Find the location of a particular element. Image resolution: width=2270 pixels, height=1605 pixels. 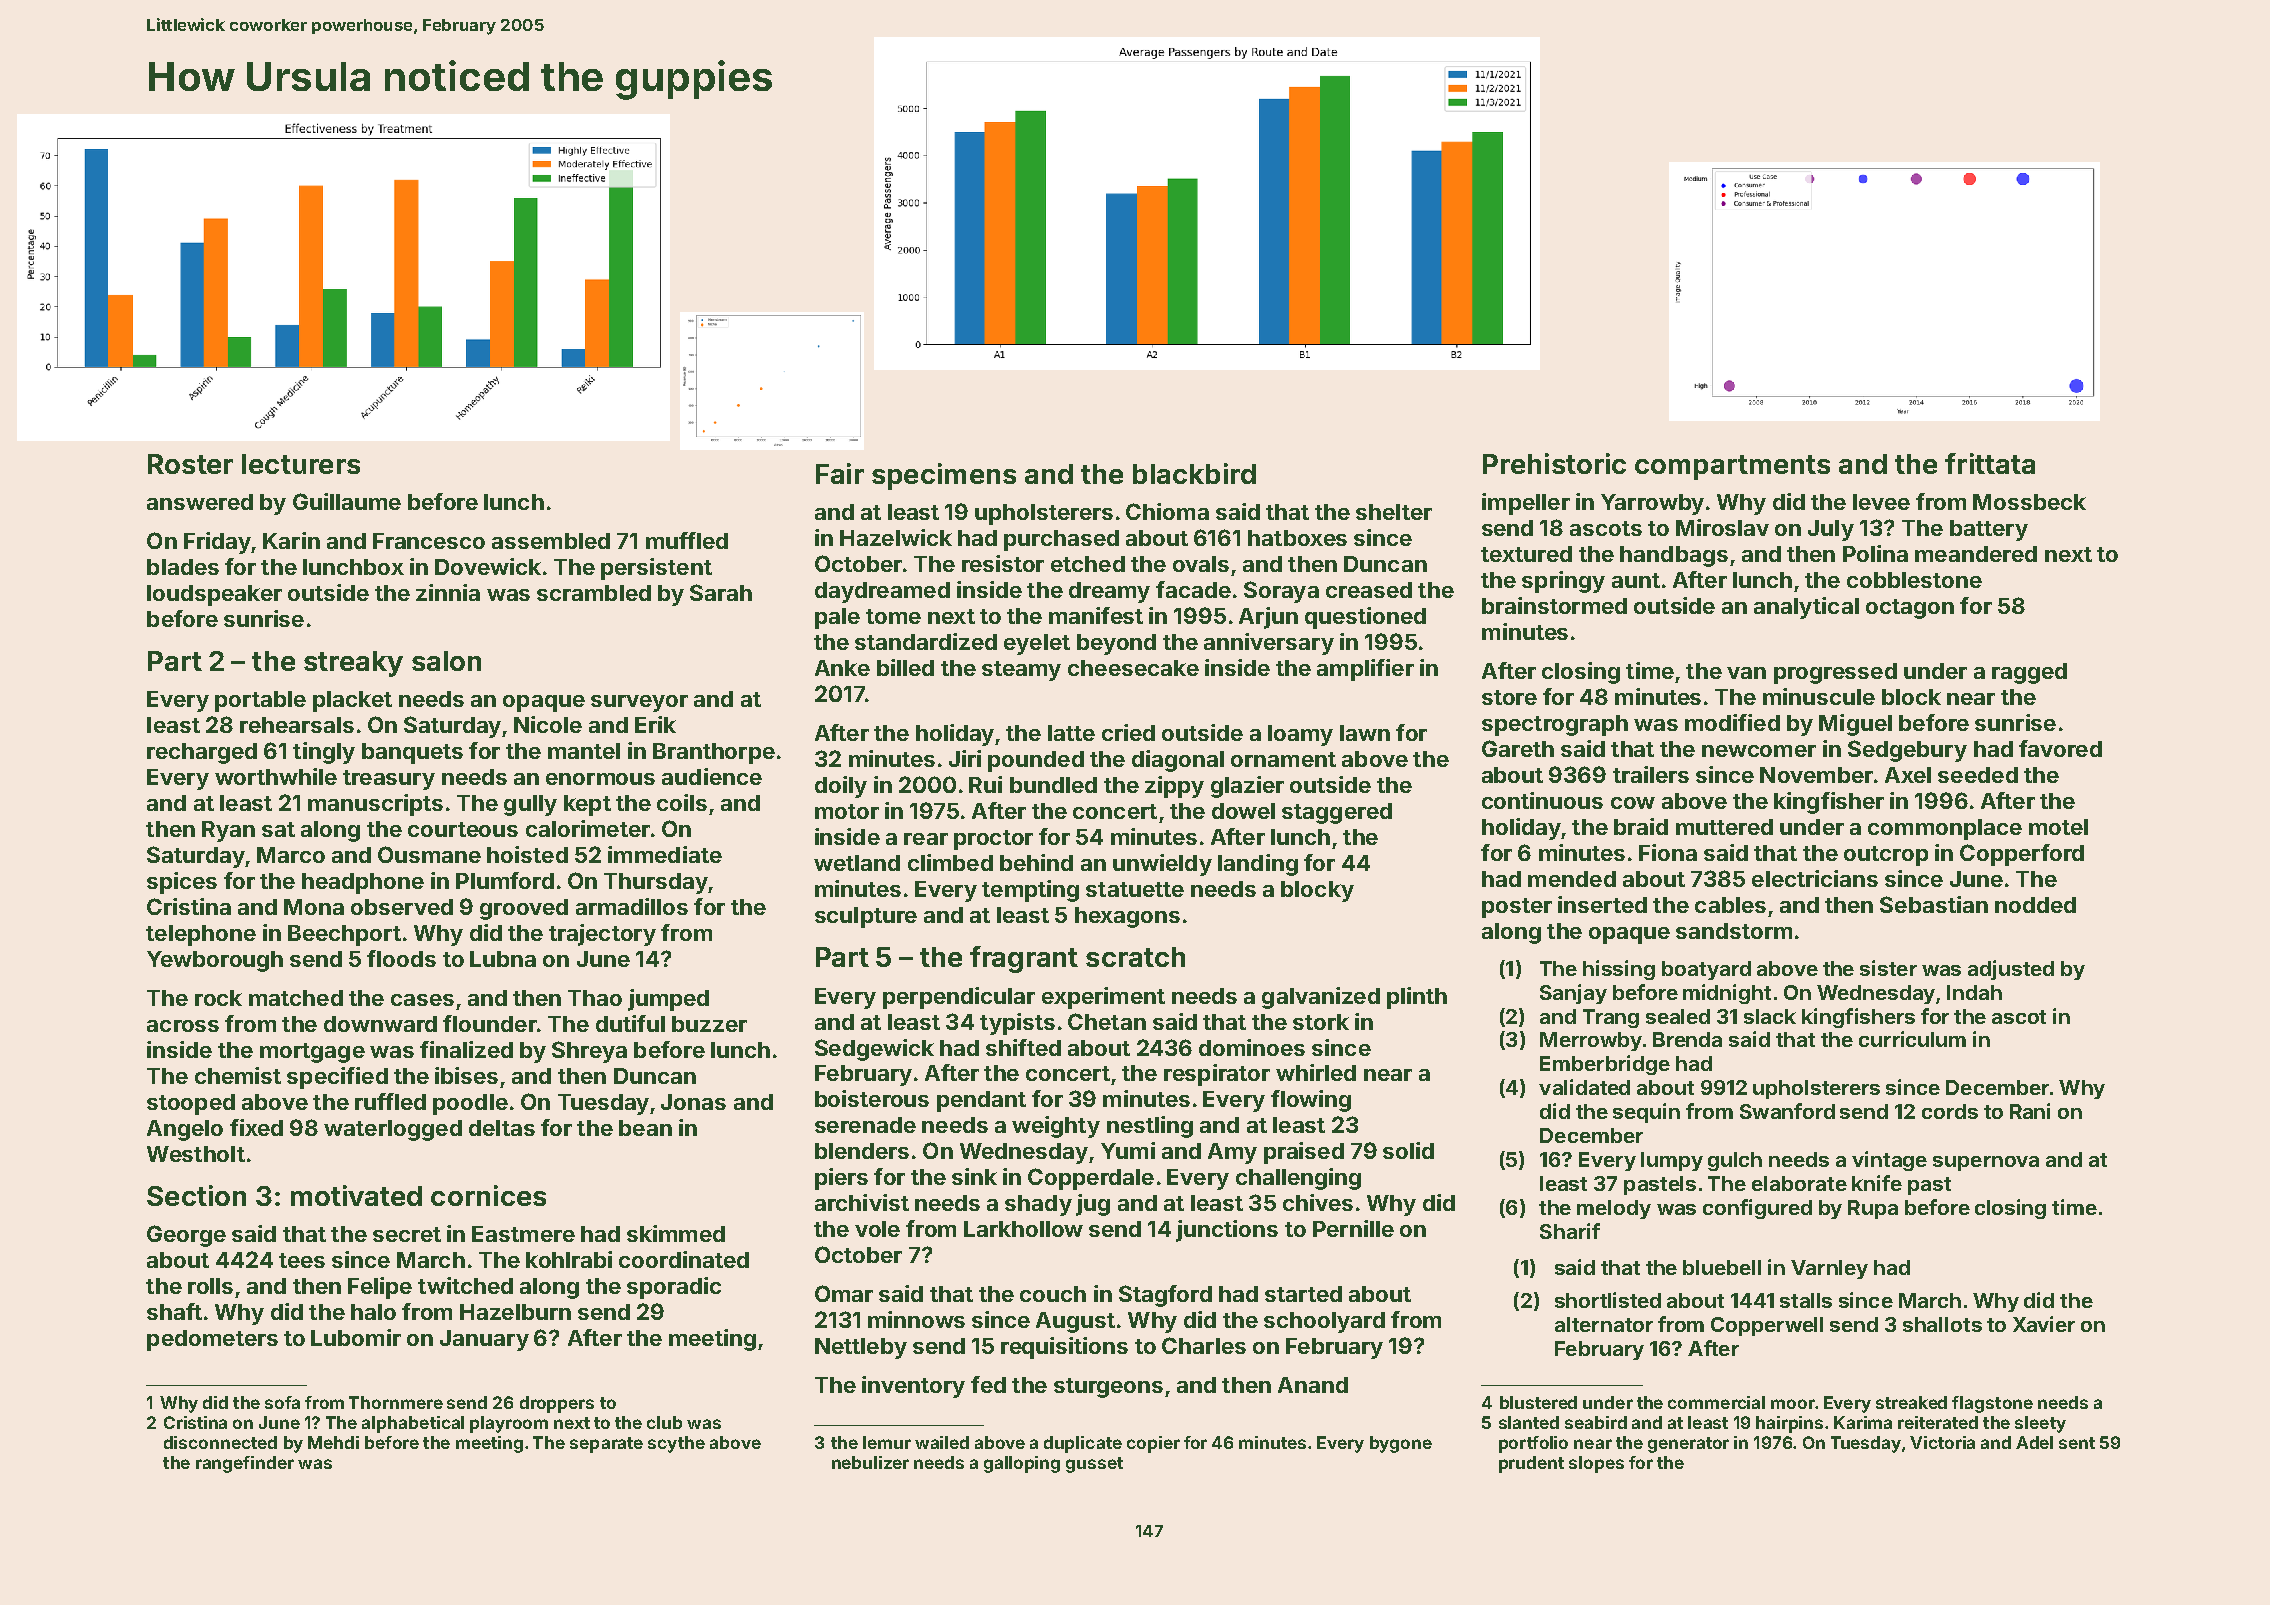

shady is located at coordinates (1038, 1205).
